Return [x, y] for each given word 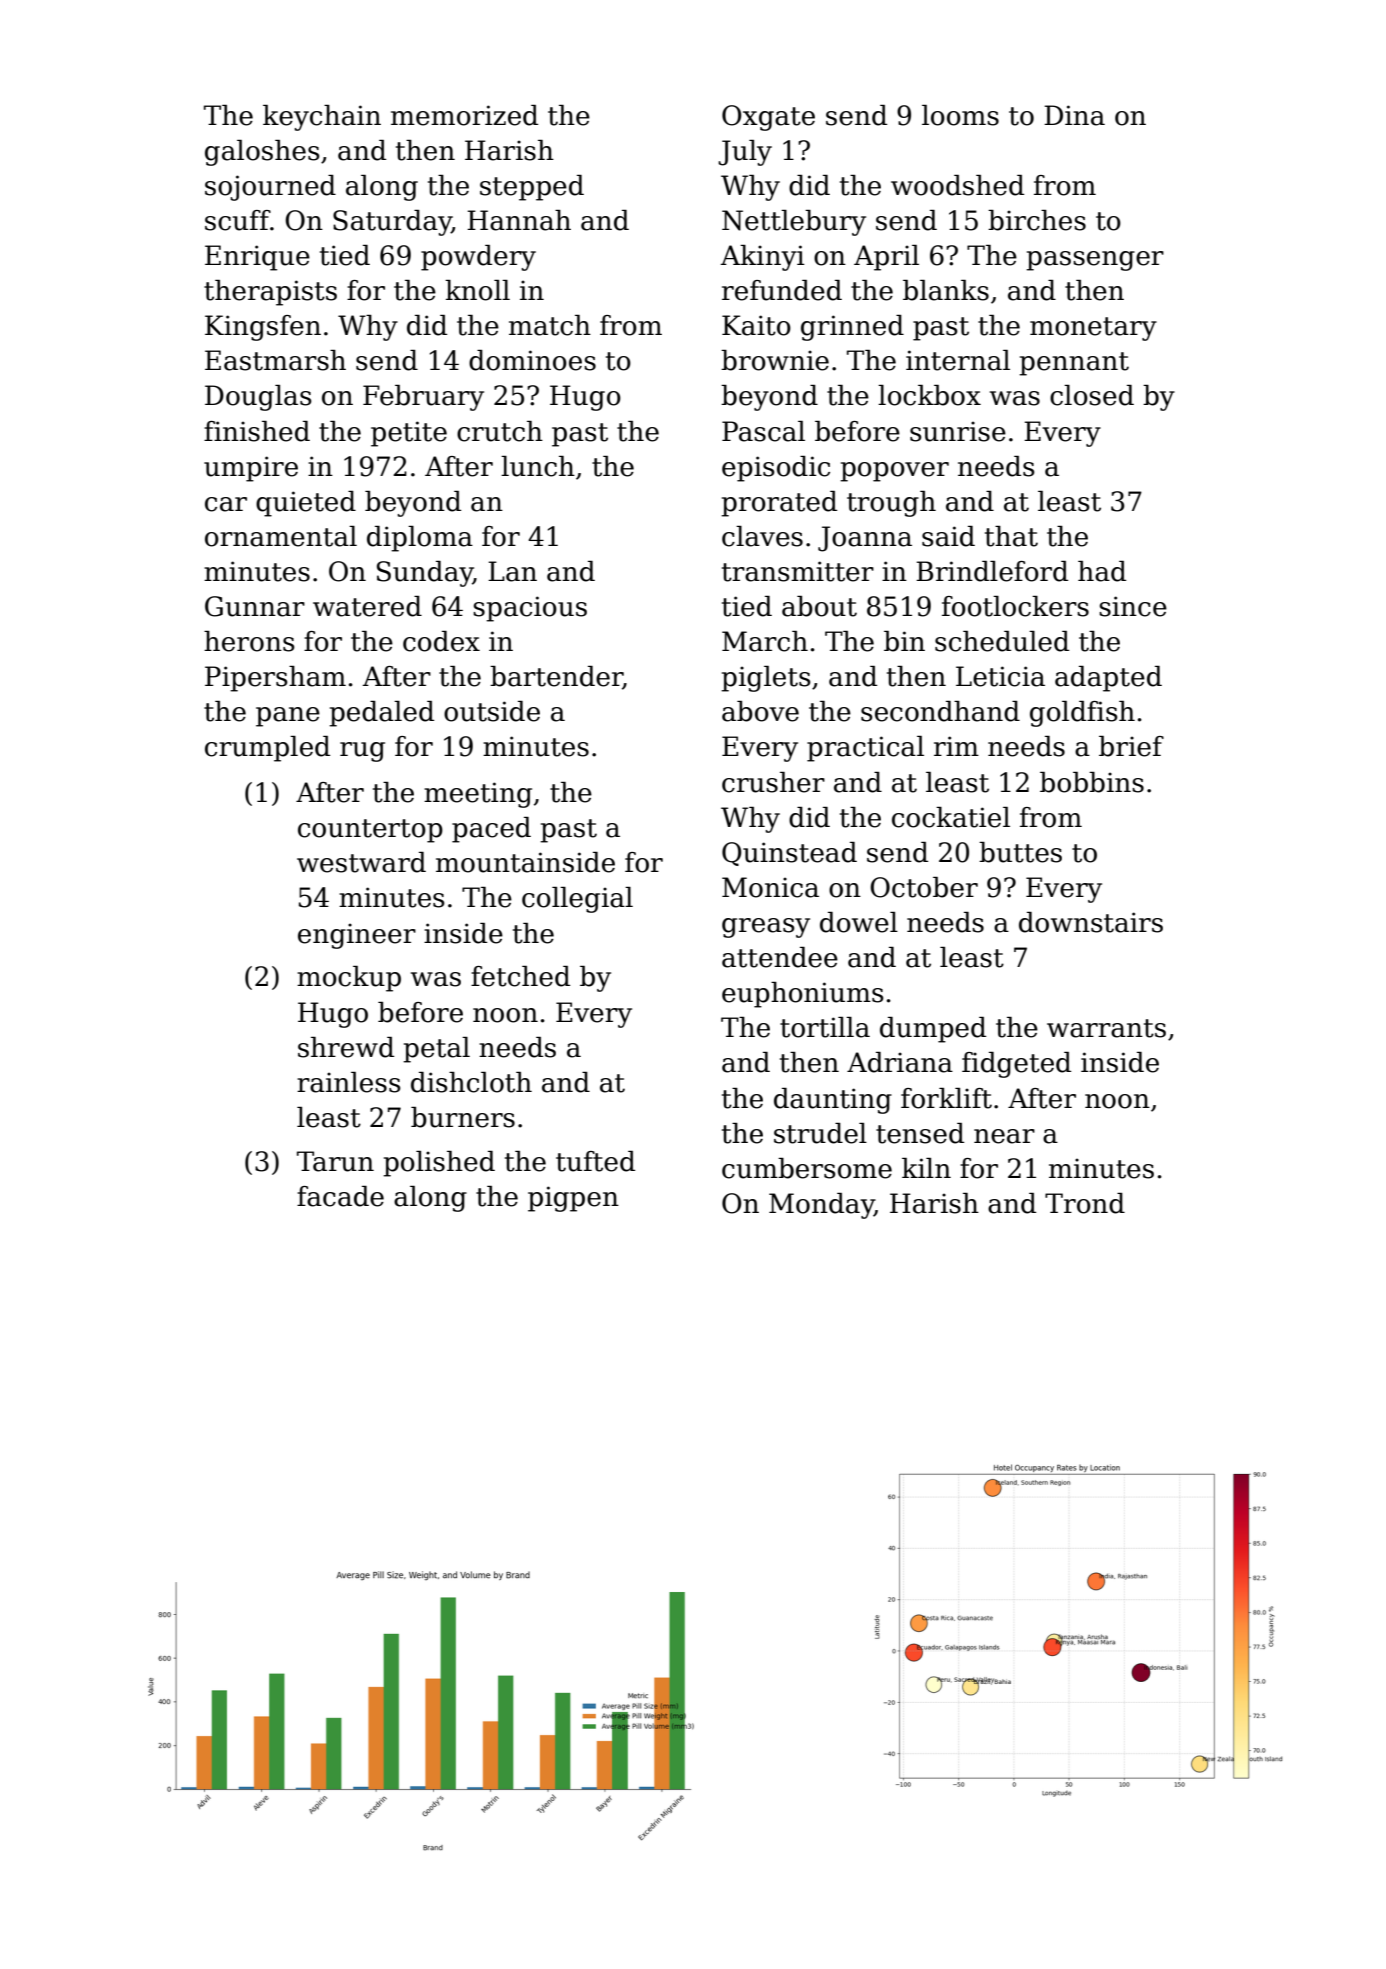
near [1004, 1136]
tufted [595, 1161]
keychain [322, 118]
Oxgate [768, 118]
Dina [1074, 115]
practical [865, 749]
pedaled [381, 714]
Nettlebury [794, 223]
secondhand [940, 711]
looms [960, 115]
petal [436, 1050]
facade [340, 1196]
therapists [270, 293]
